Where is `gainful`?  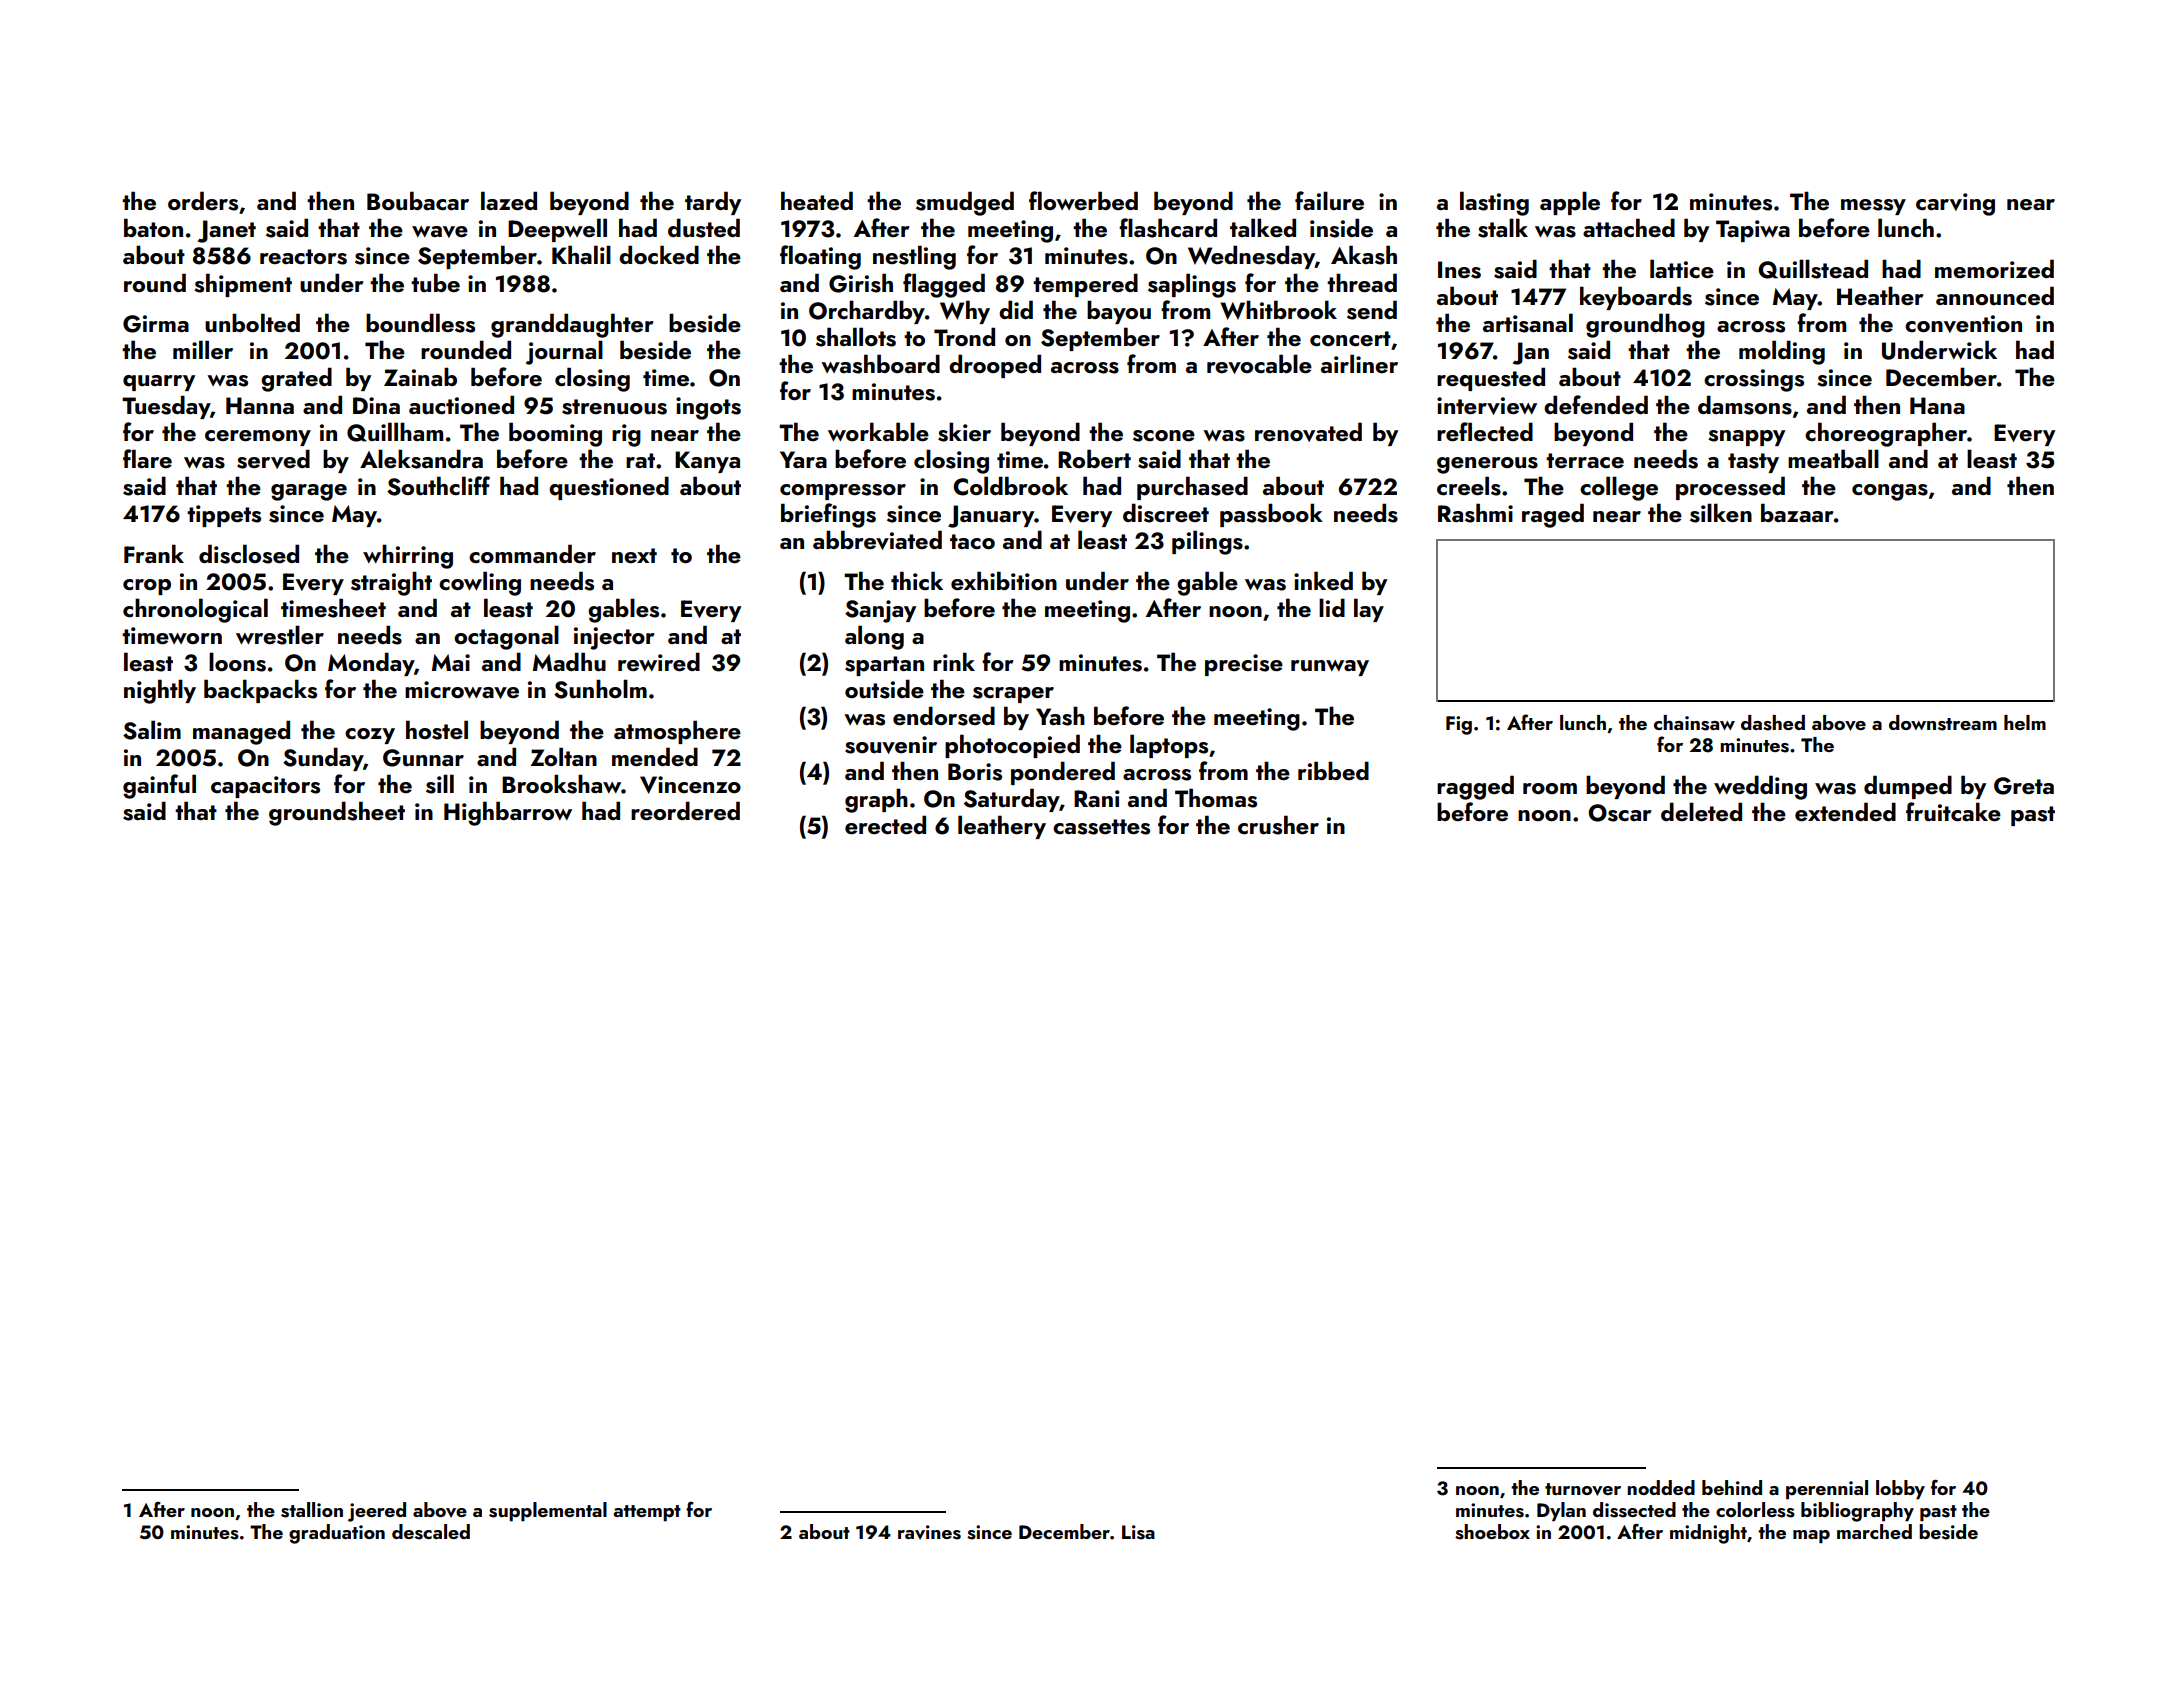
gainful is located at coordinates (159, 786).
